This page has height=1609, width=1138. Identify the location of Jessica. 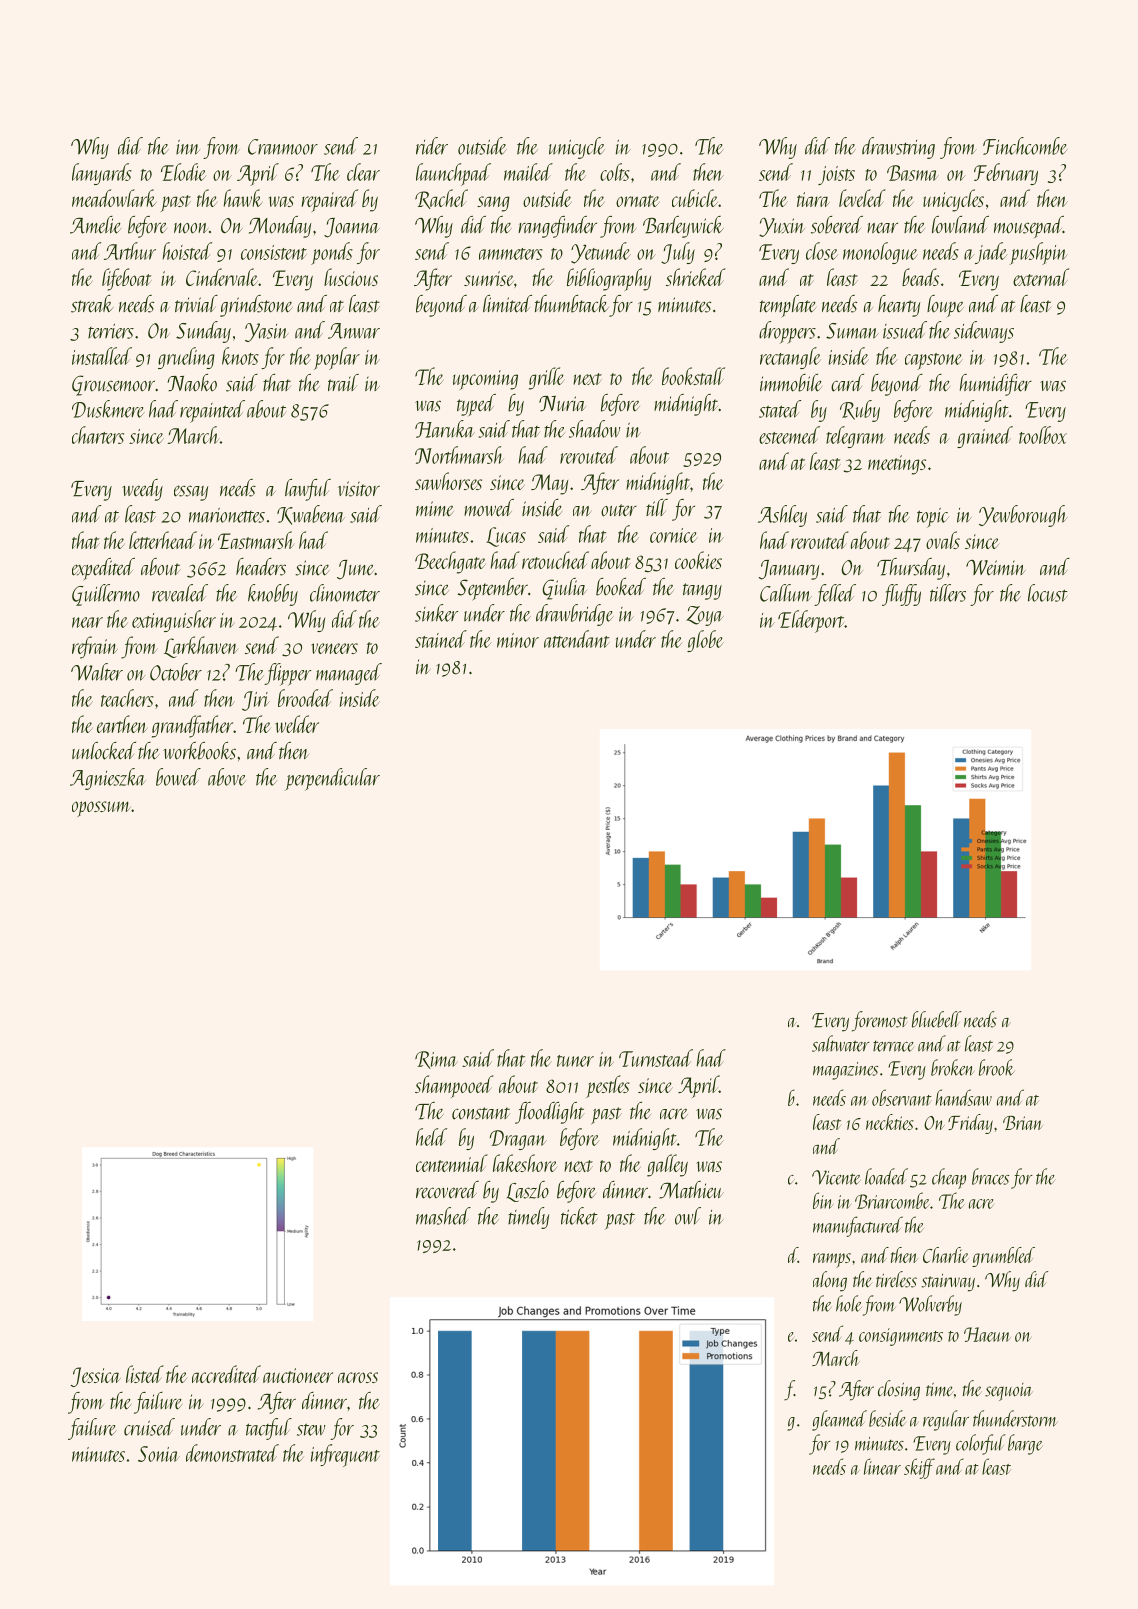
(95, 1377).
